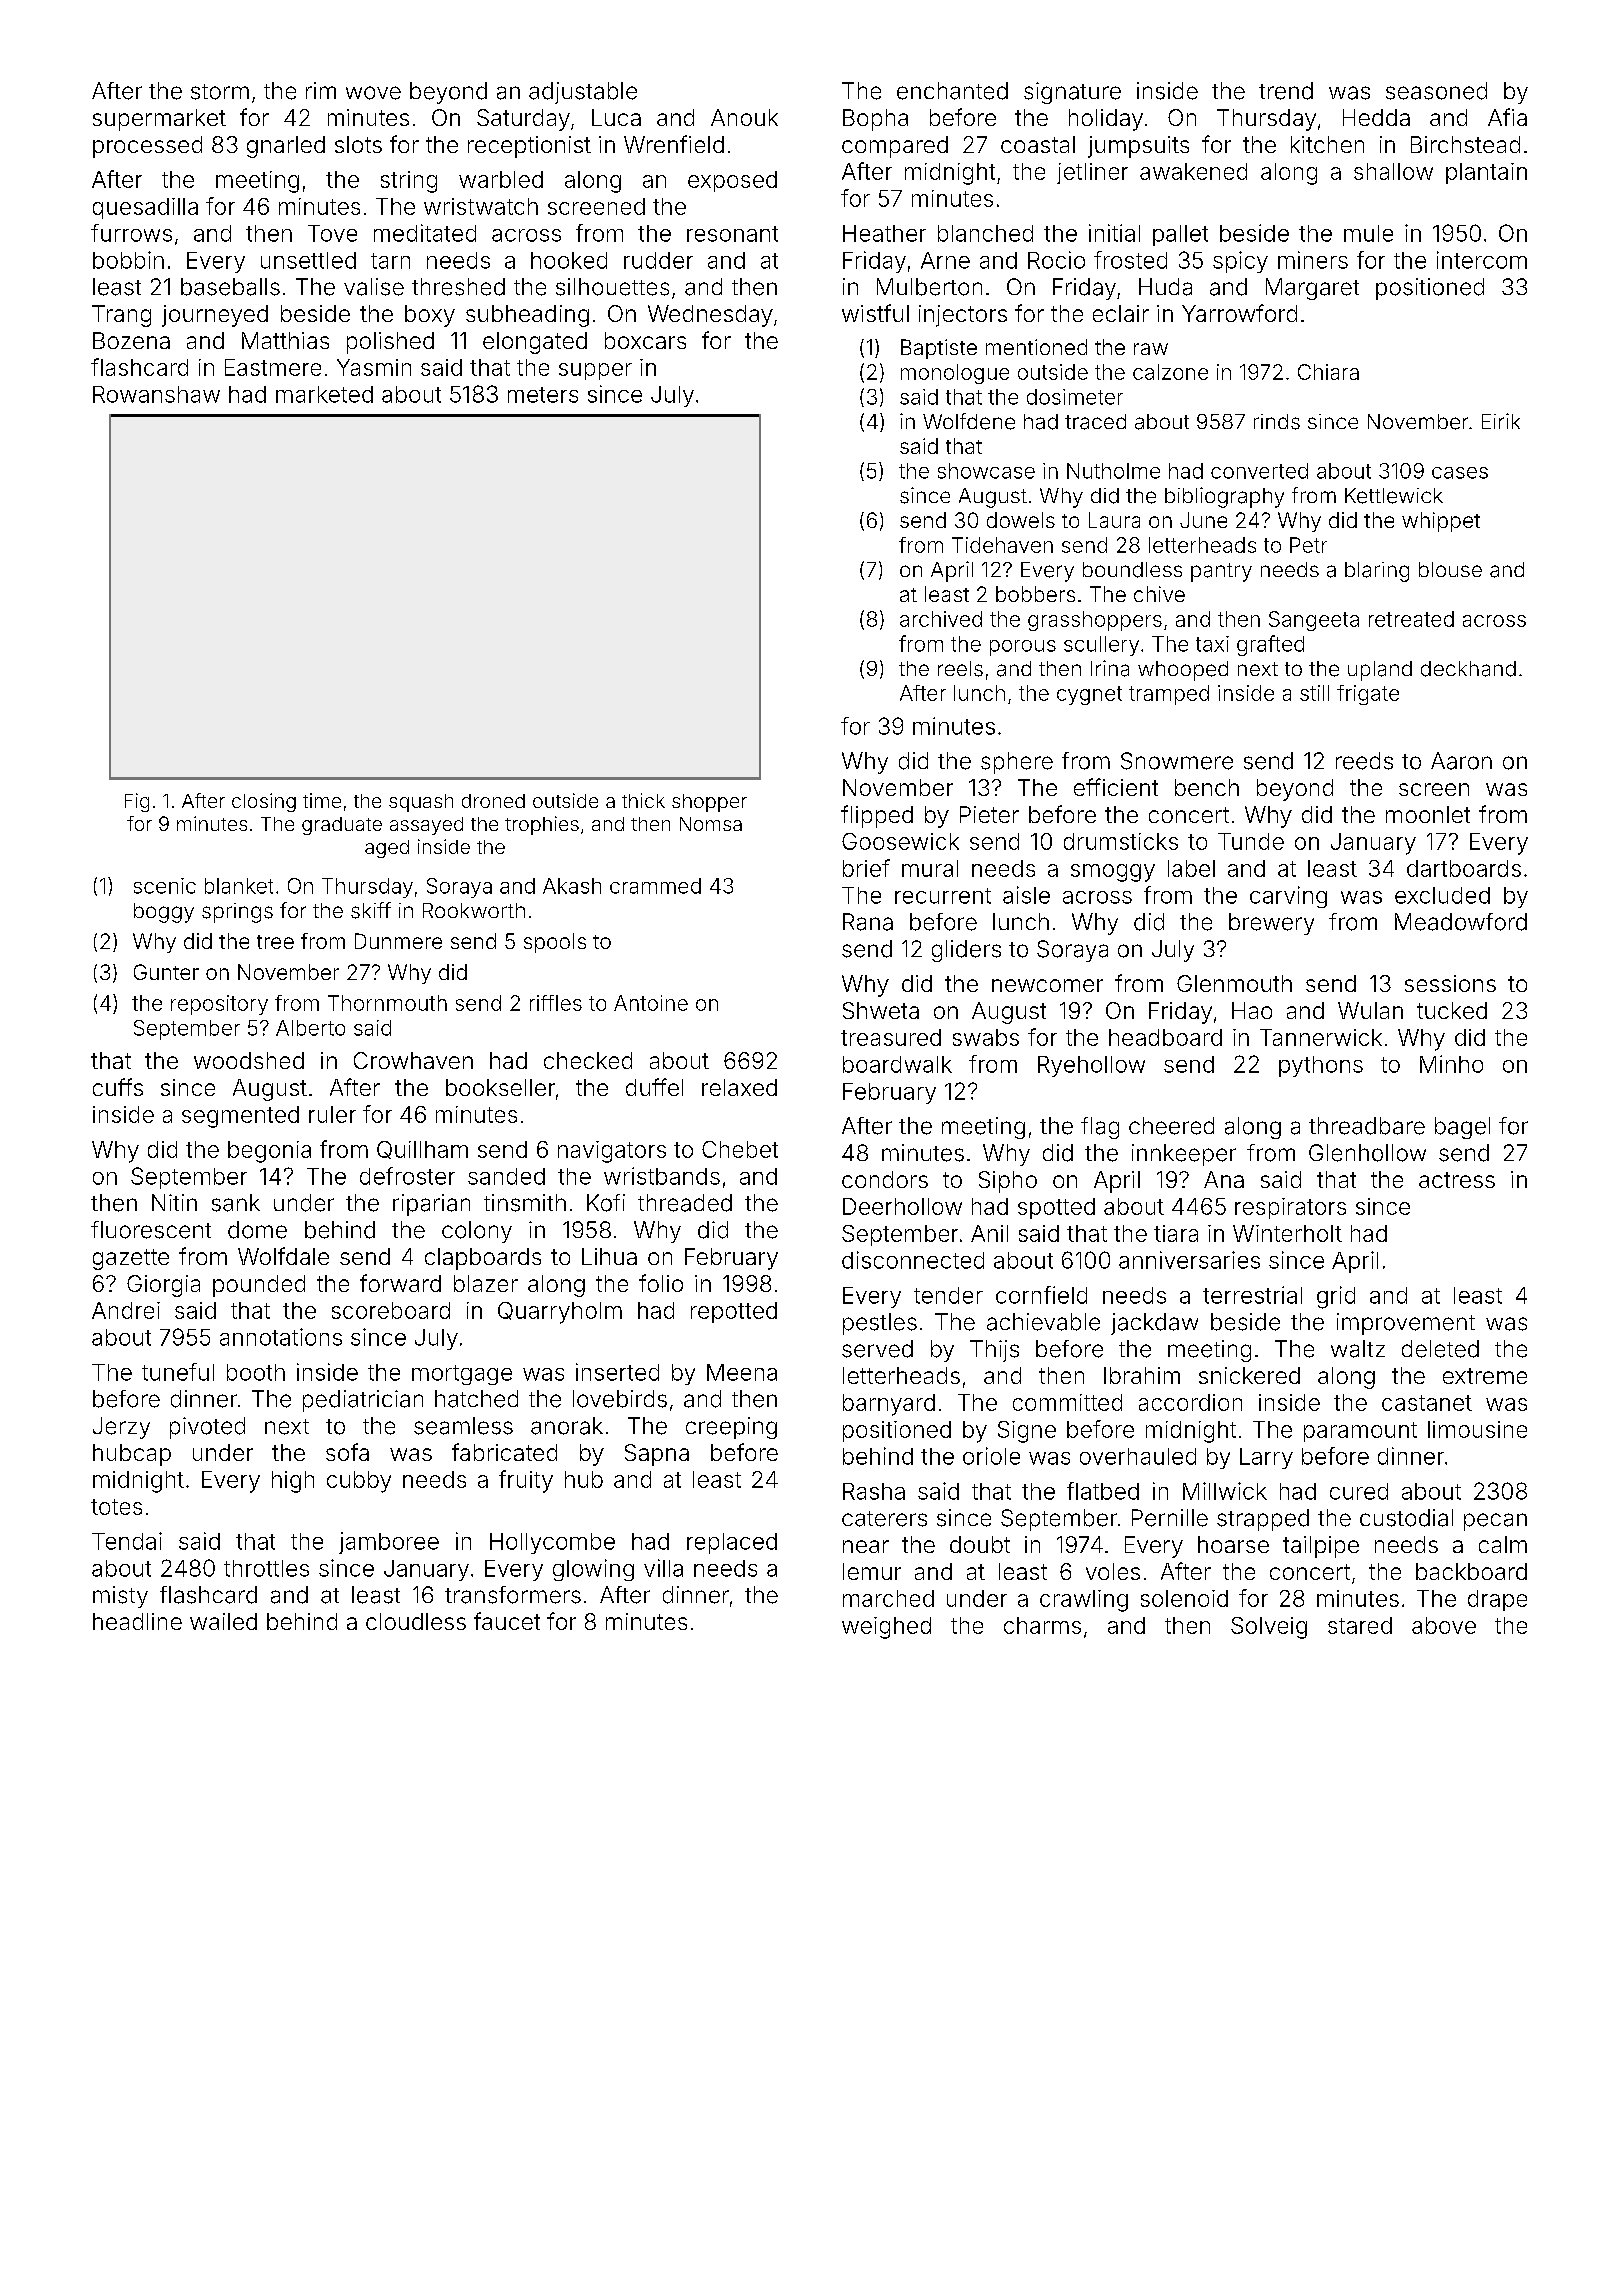  I want to click on boxcars, so click(645, 340).
